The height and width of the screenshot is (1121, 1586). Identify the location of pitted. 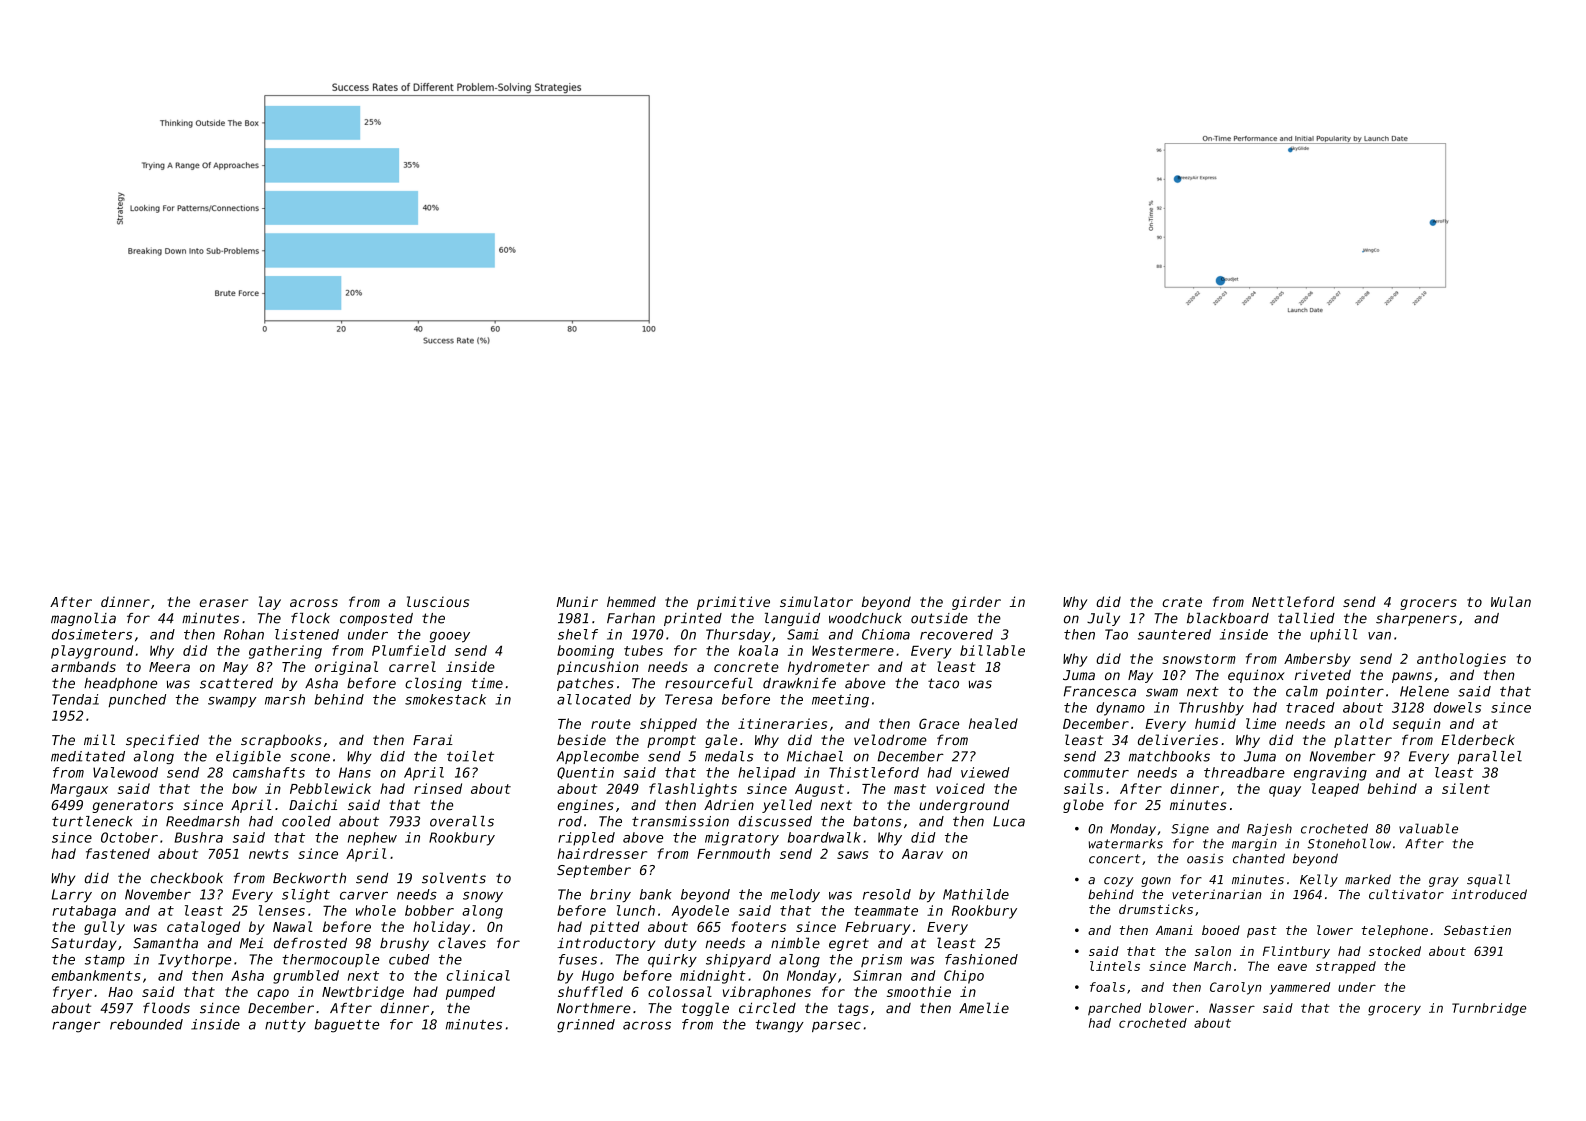
(614, 928).
